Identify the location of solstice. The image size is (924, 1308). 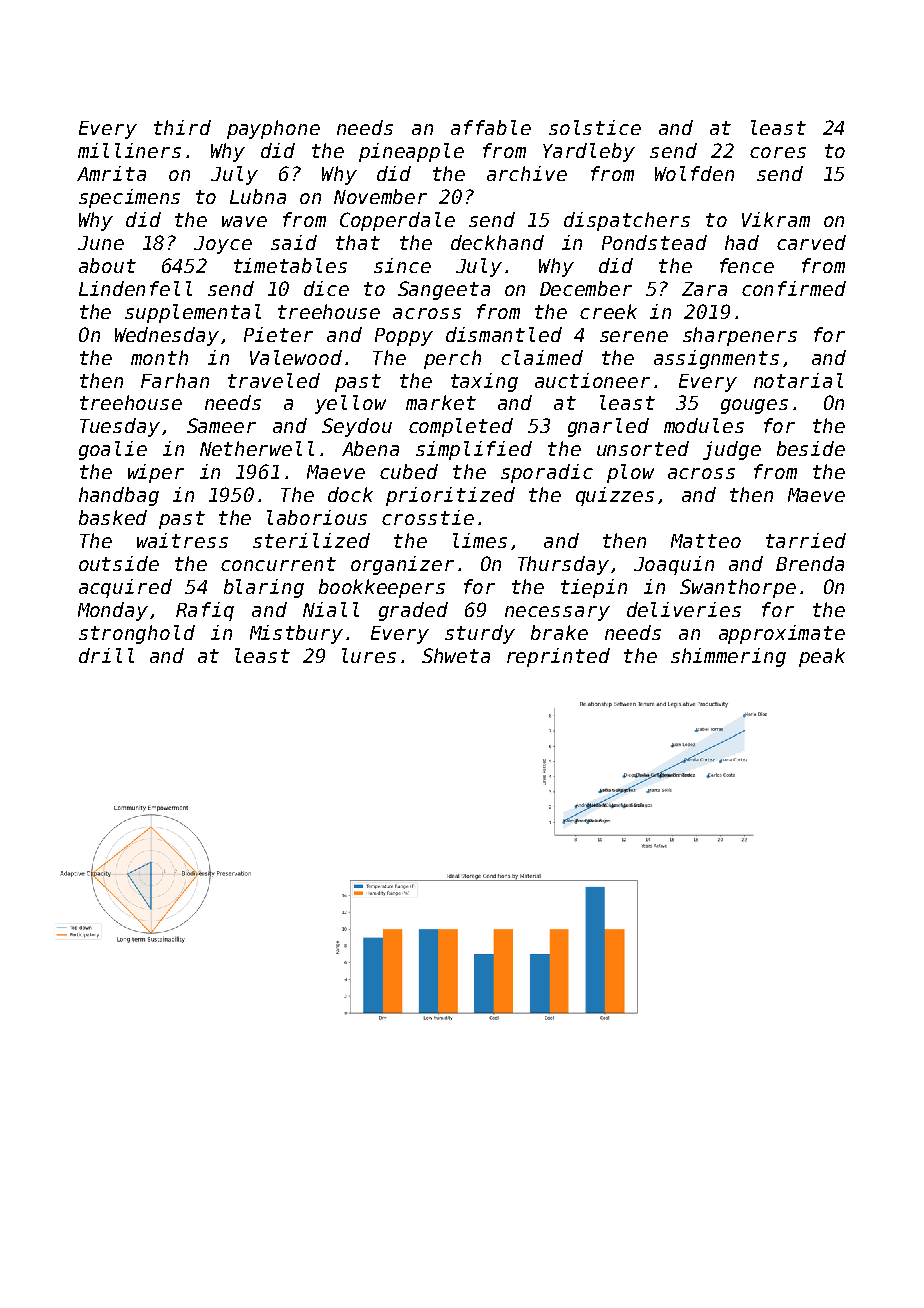
(595, 127).
